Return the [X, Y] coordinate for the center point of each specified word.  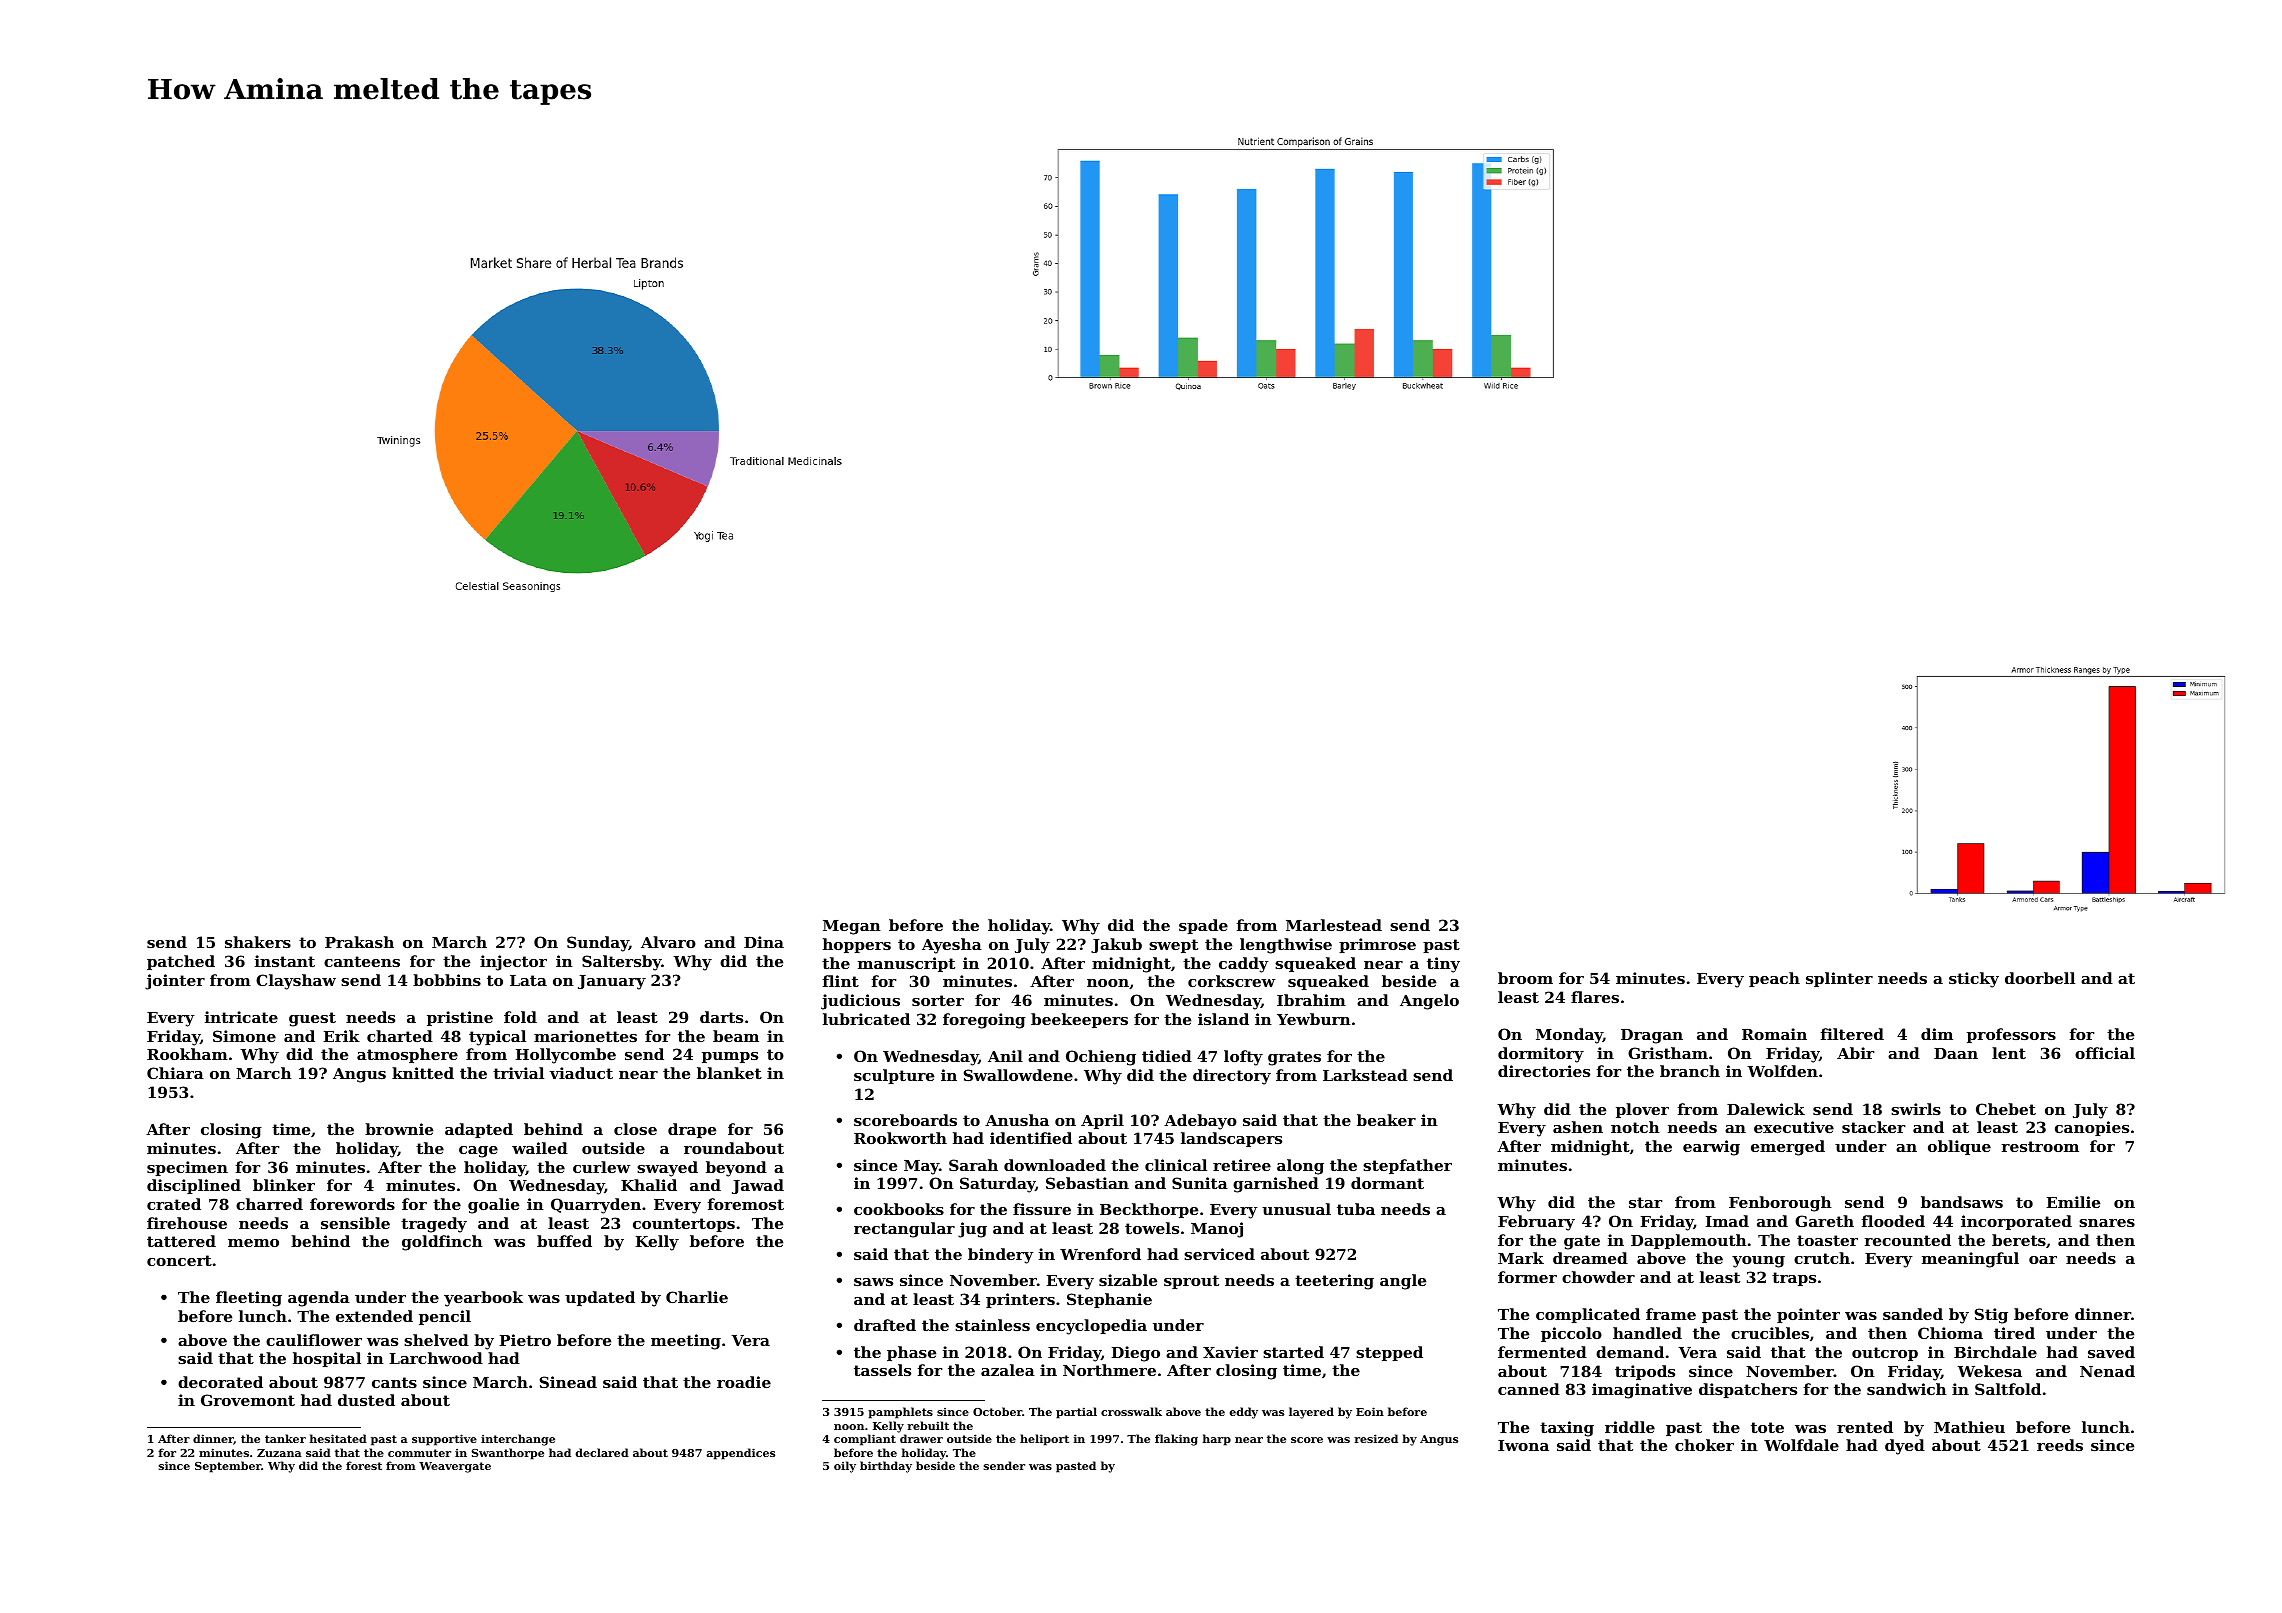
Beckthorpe [1149, 1210]
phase [911, 1353]
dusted [366, 1400]
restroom [2040, 1146]
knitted [423, 1073]
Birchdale [1995, 1352]
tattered [181, 1241]
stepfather [1407, 1166]
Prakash [359, 942]
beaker [1386, 1120]
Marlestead [1334, 925]
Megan [852, 927]
